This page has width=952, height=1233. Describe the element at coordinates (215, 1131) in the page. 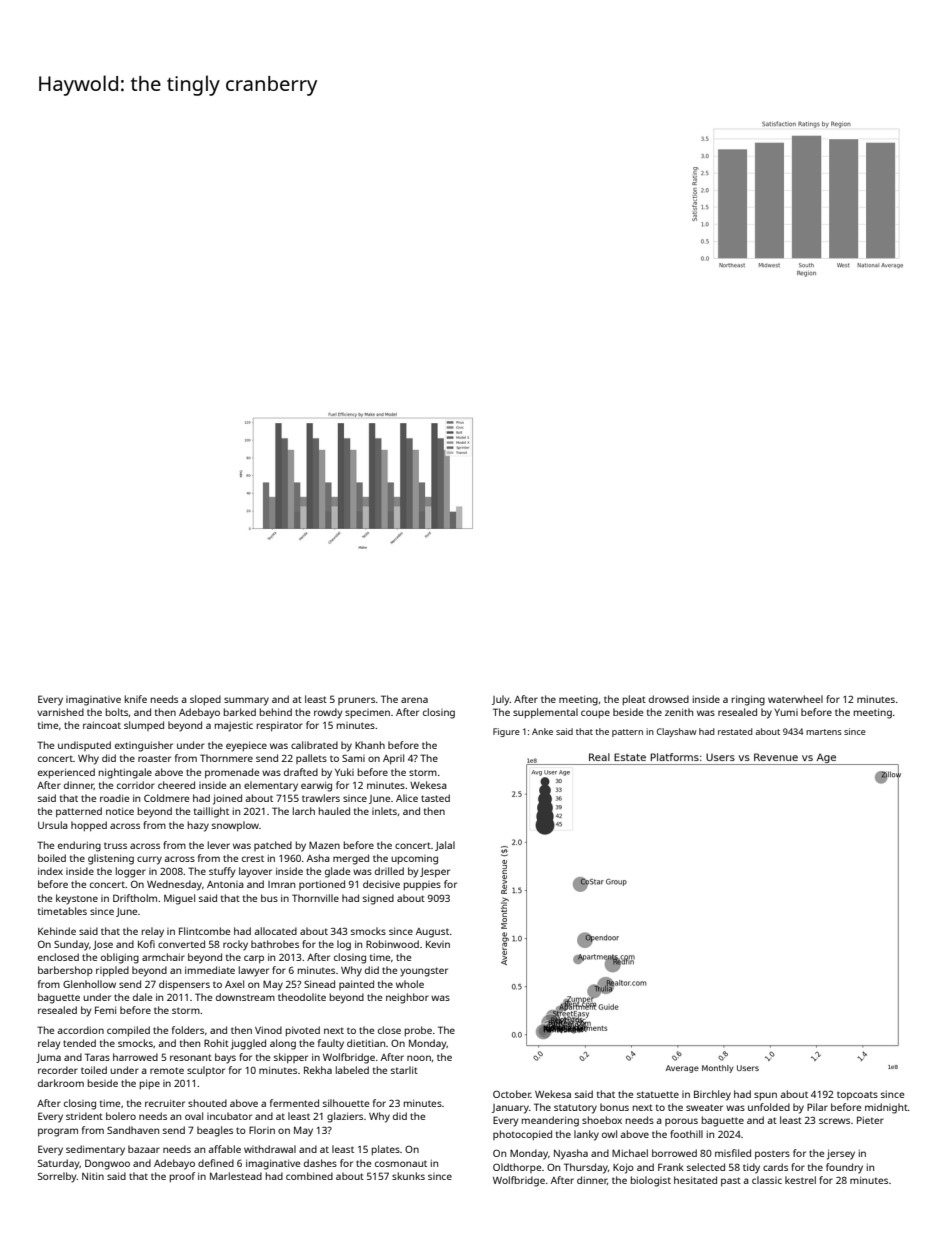

I see `beagles` at that location.
